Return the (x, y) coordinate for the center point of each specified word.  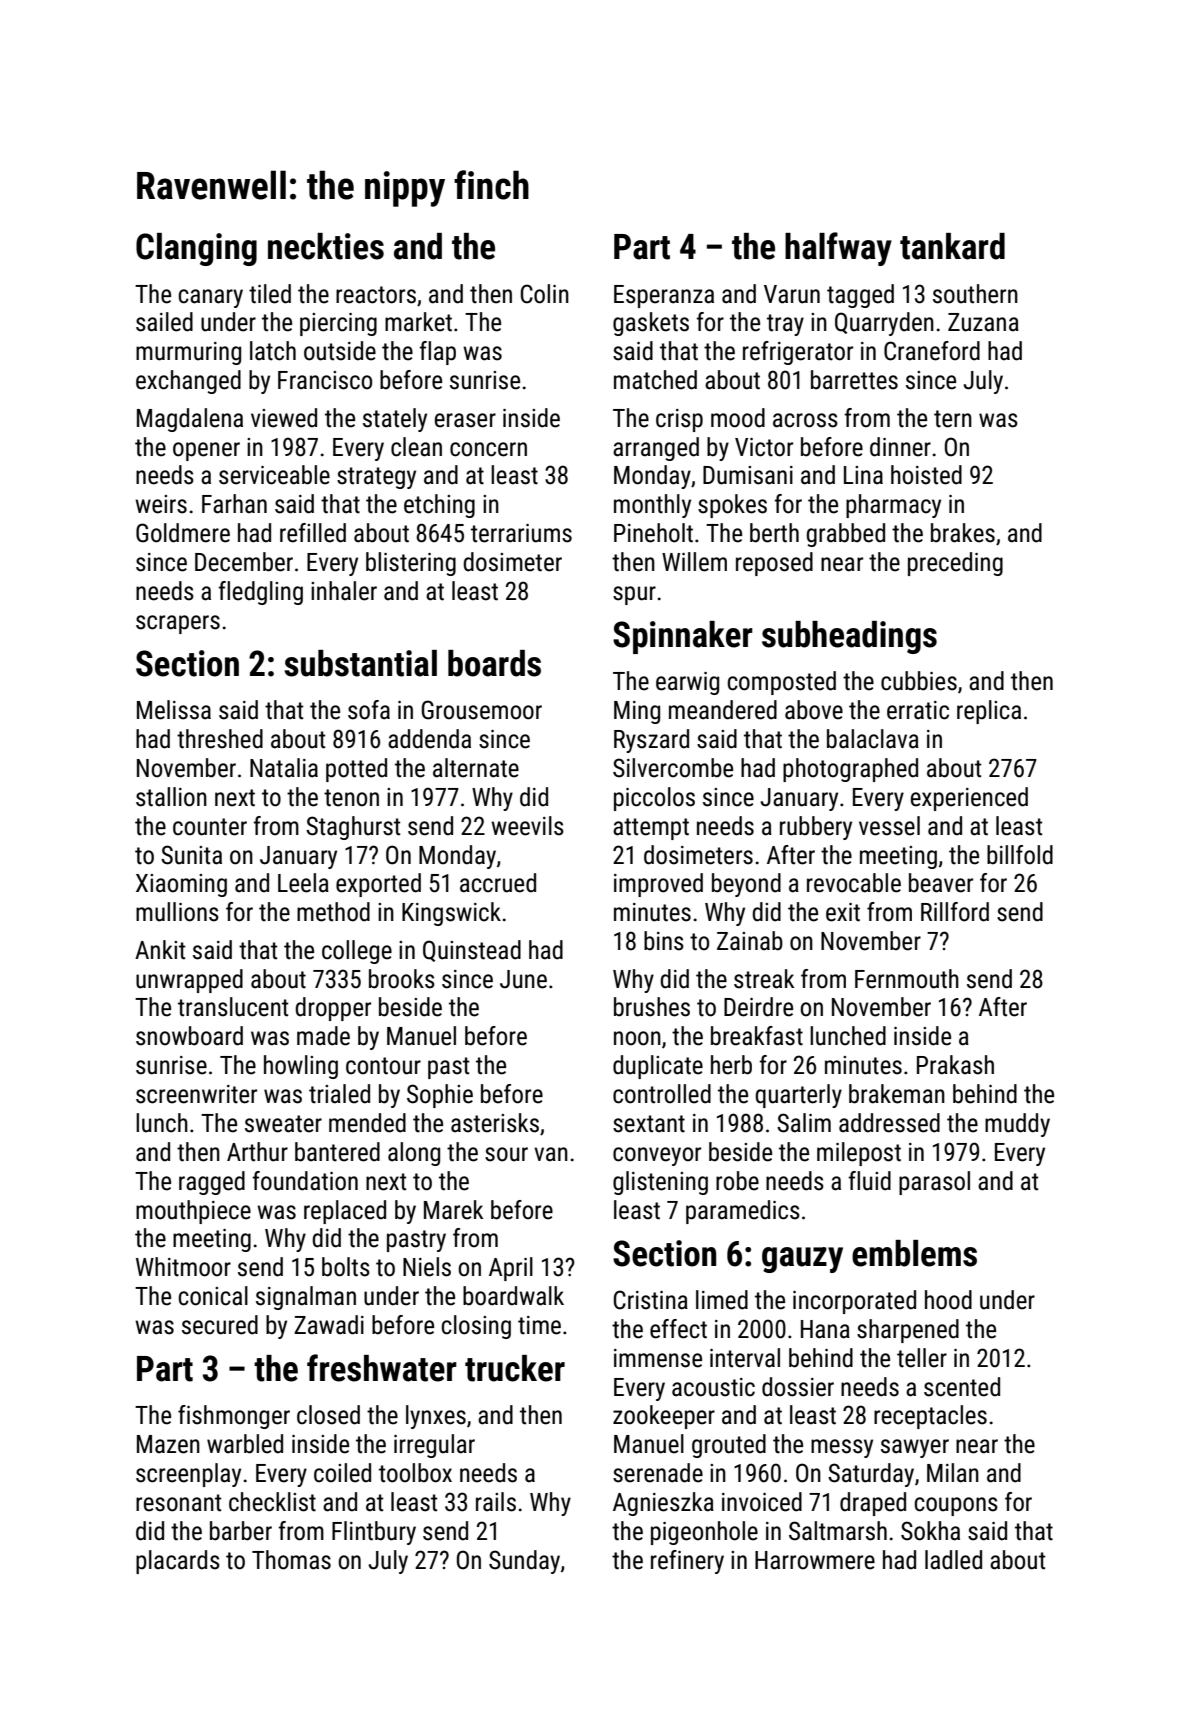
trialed (339, 1094)
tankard (952, 246)
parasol (934, 1183)
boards (494, 663)
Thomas (291, 1560)
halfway (838, 249)
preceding (955, 564)
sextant (649, 1124)
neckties (326, 246)
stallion (171, 797)
